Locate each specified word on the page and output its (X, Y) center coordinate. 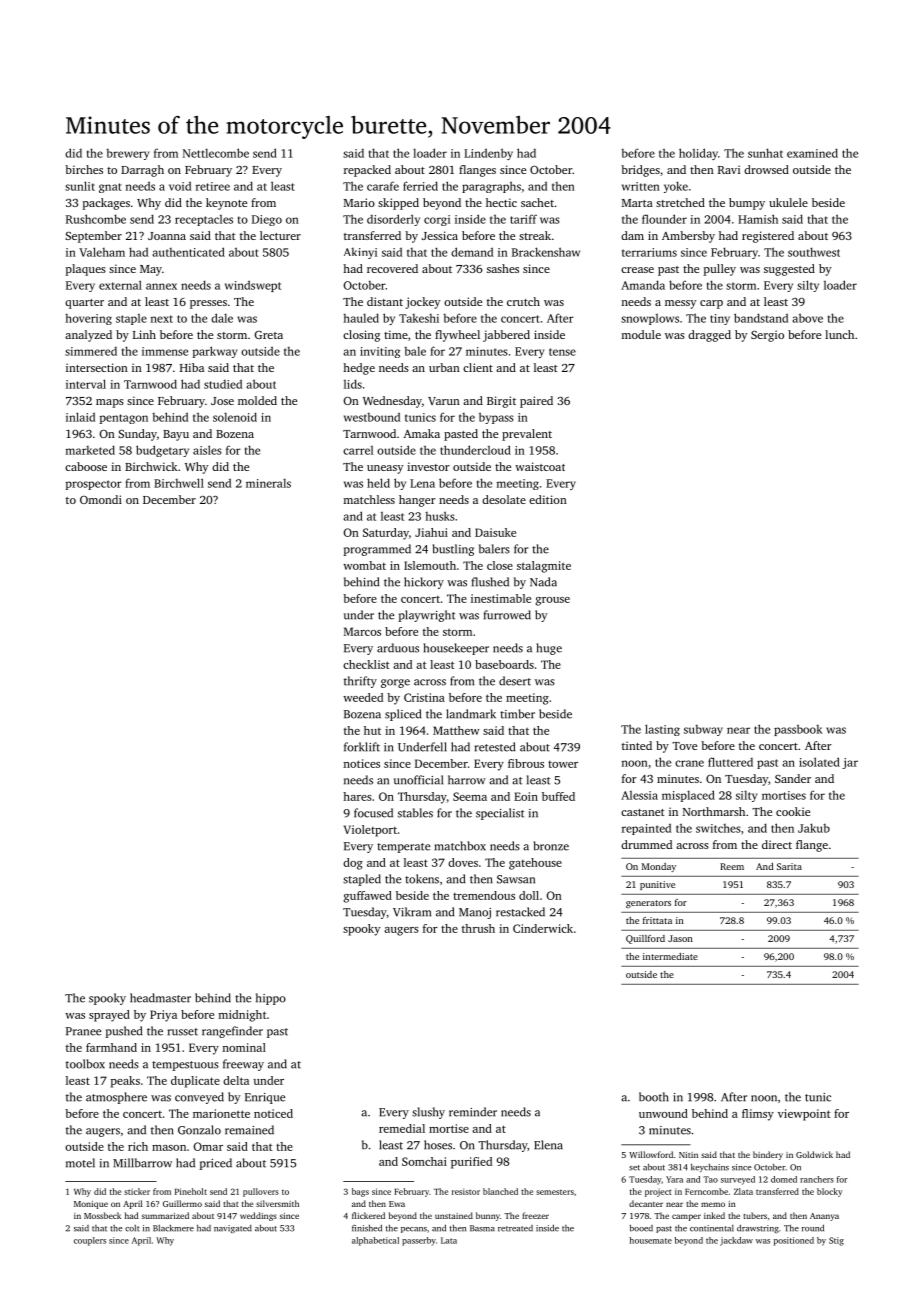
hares (357, 796)
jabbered (506, 336)
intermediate (670, 956)
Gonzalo (199, 1130)
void (180, 186)
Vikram (412, 912)
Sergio (767, 336)
